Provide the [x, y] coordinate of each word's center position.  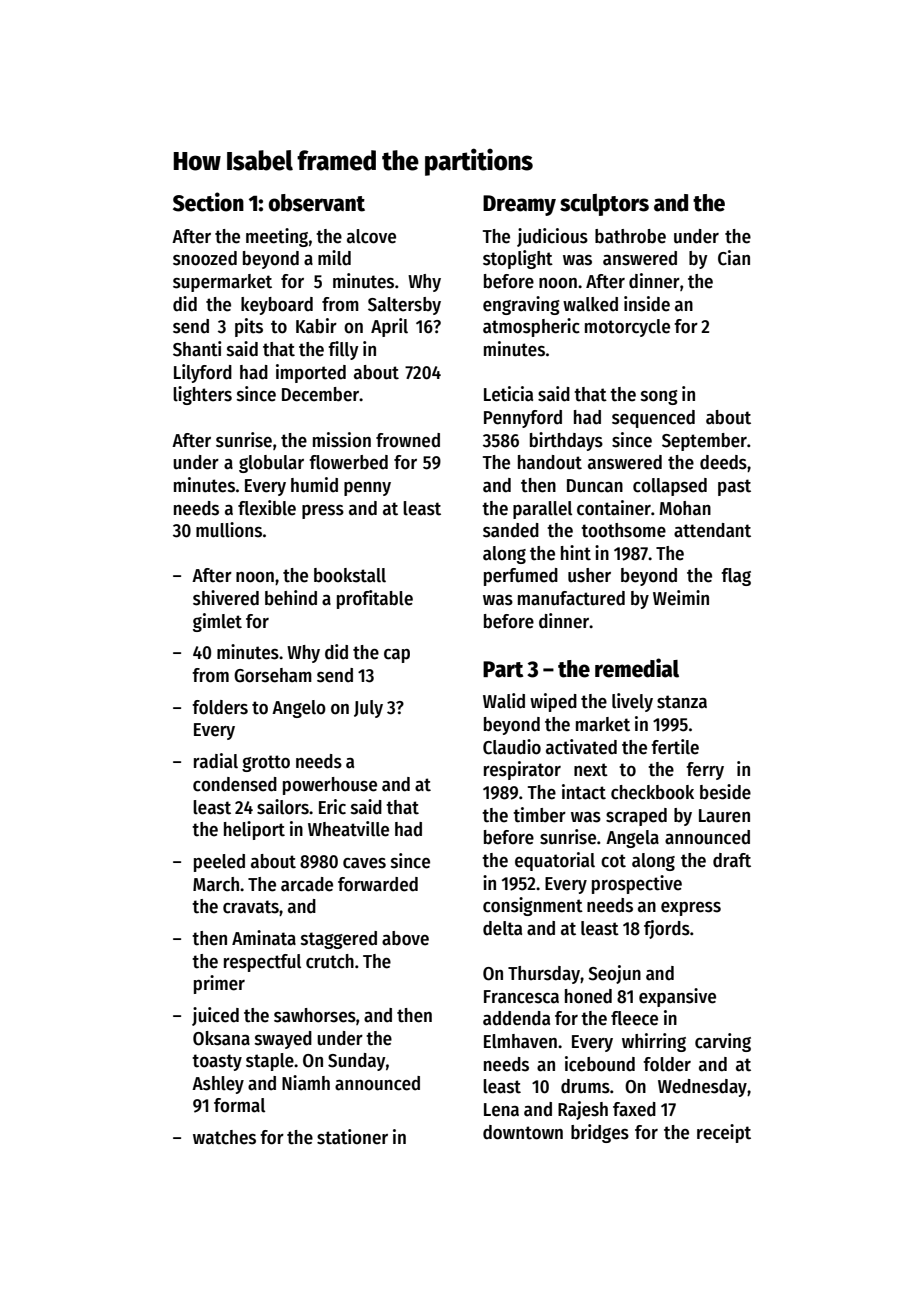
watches [224, 1137]
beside [725, 792]
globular [271, 464]
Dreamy [519, 205]
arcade [307, 884]
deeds [723, 462]
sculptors [604, 205]
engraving [521, 305]
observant [317, 203]
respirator [522, 770]
